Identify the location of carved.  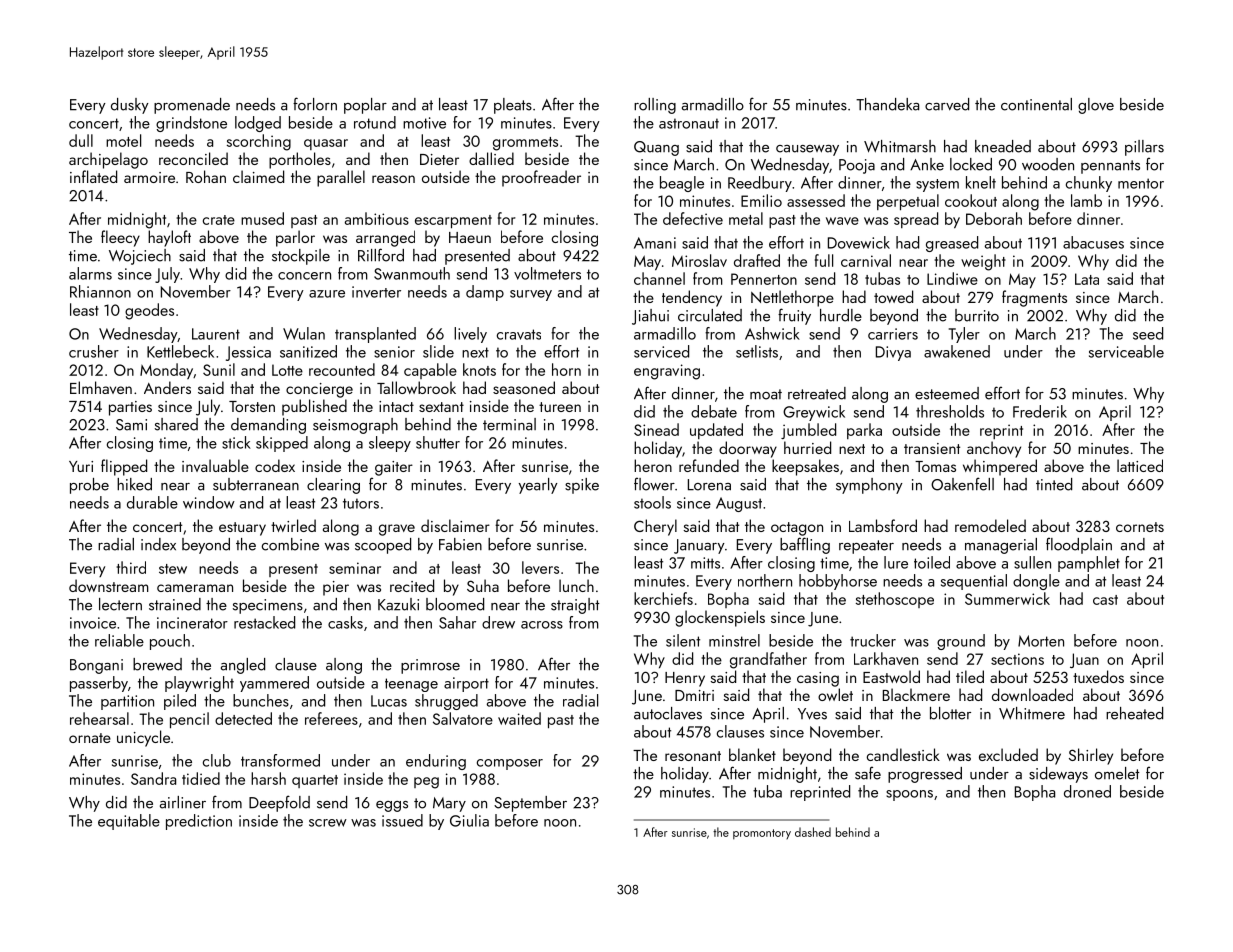
(947, 104).
